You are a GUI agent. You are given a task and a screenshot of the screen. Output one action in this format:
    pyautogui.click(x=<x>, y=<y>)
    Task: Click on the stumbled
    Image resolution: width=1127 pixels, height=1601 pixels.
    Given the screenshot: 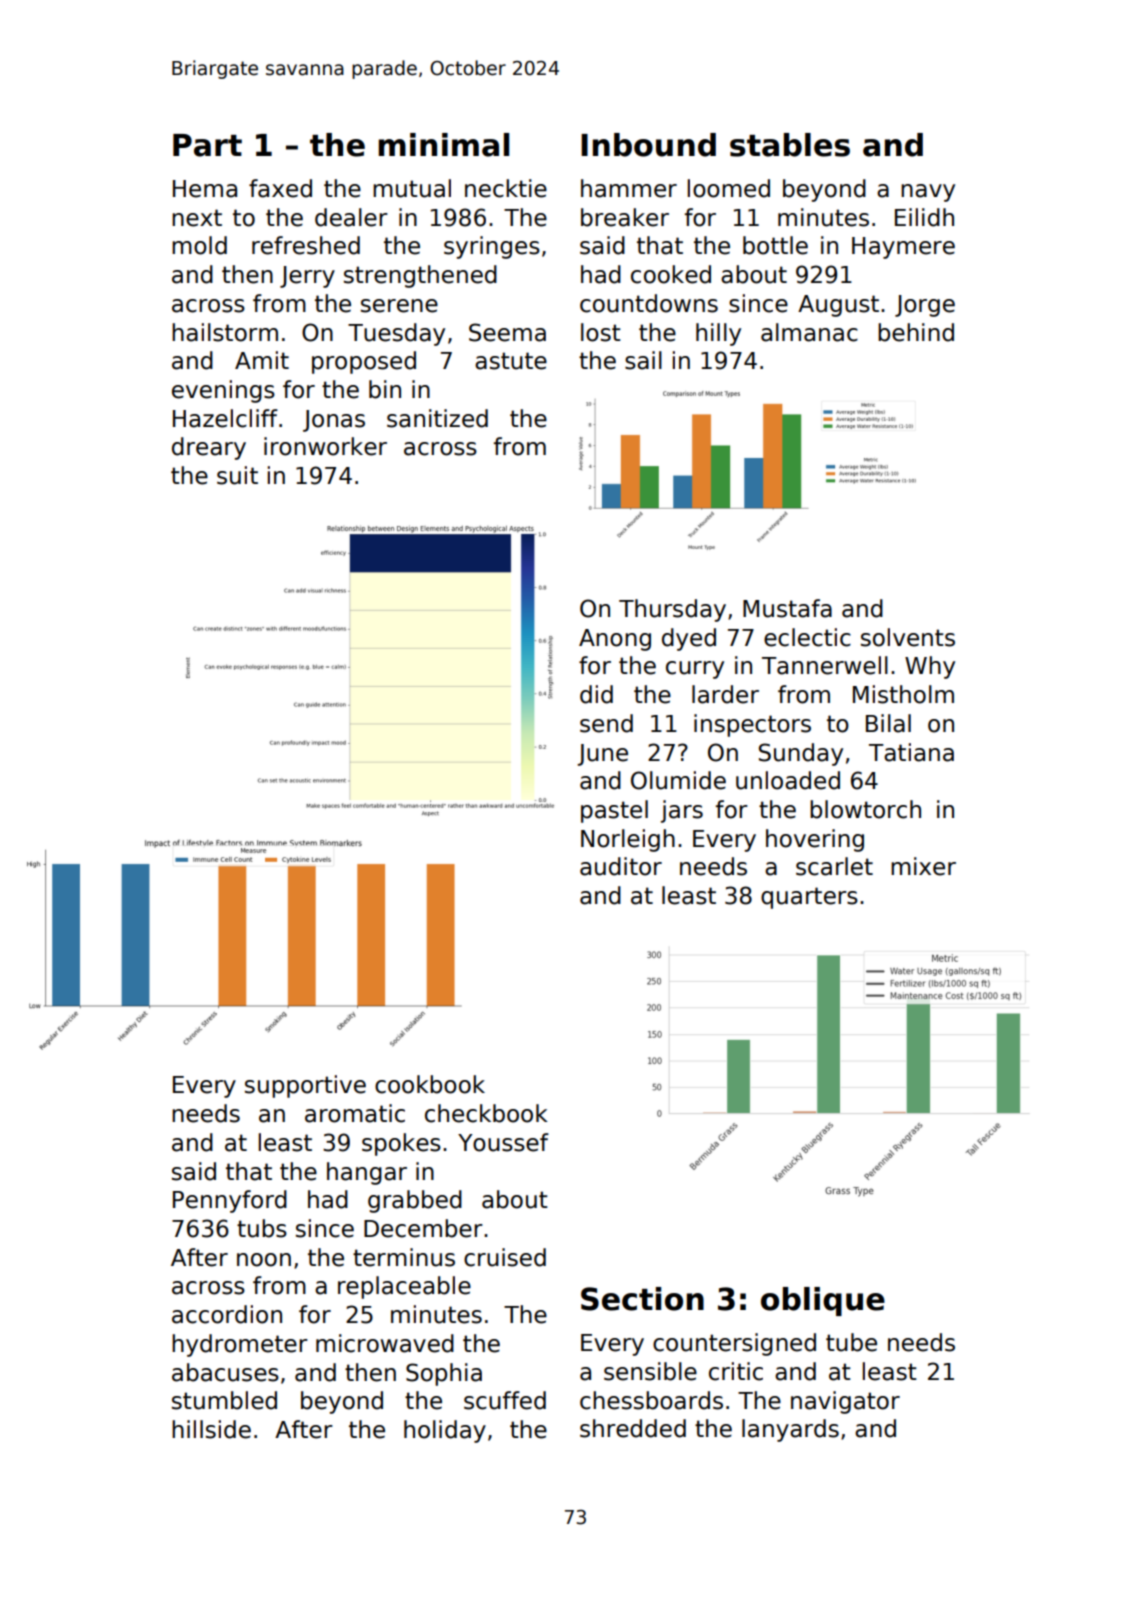 What is the action you would take?
    pyautogui.click(x=224, y=1400)
